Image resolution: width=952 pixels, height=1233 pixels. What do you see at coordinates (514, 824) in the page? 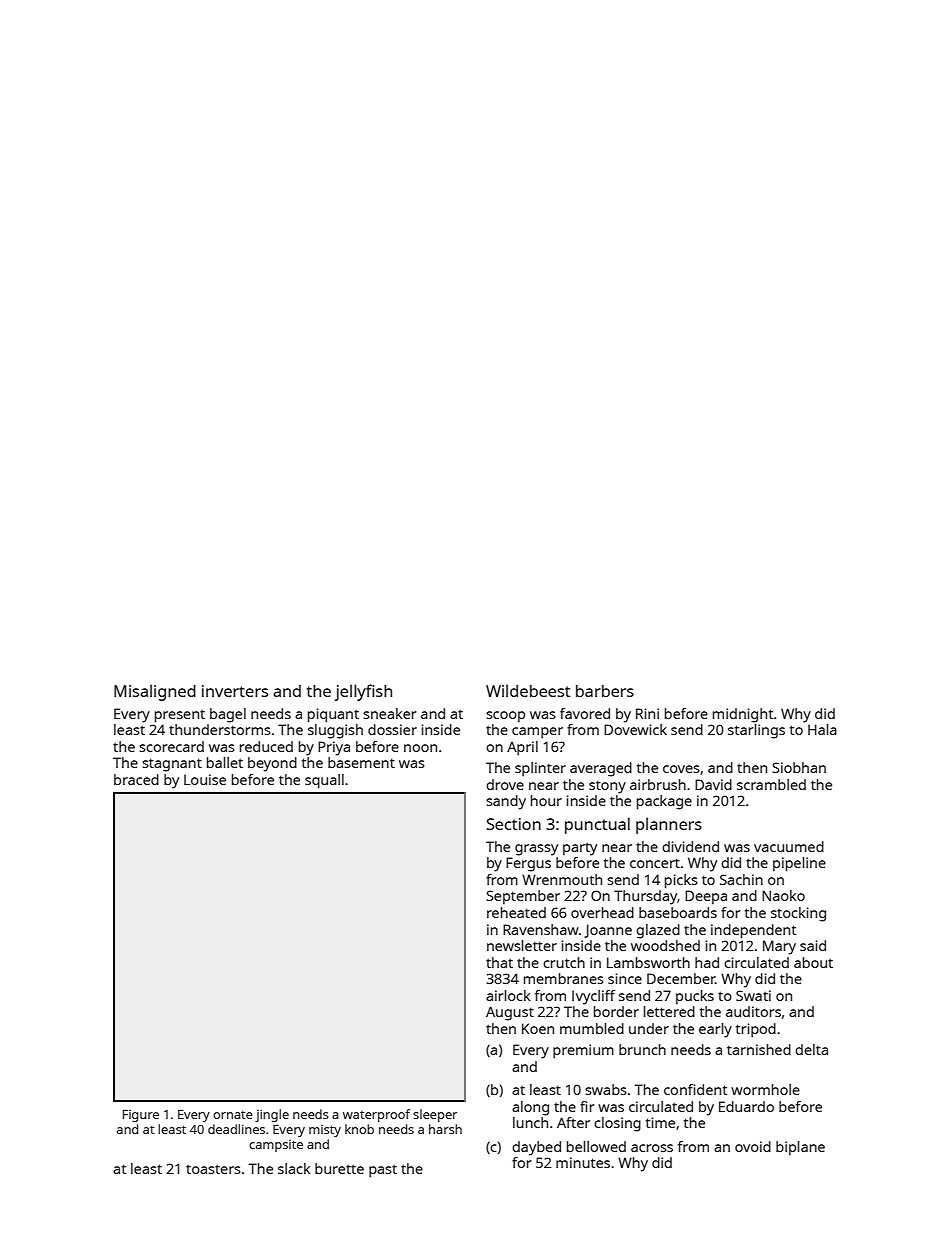
I see `Section` at bounding box center [514, 824].
